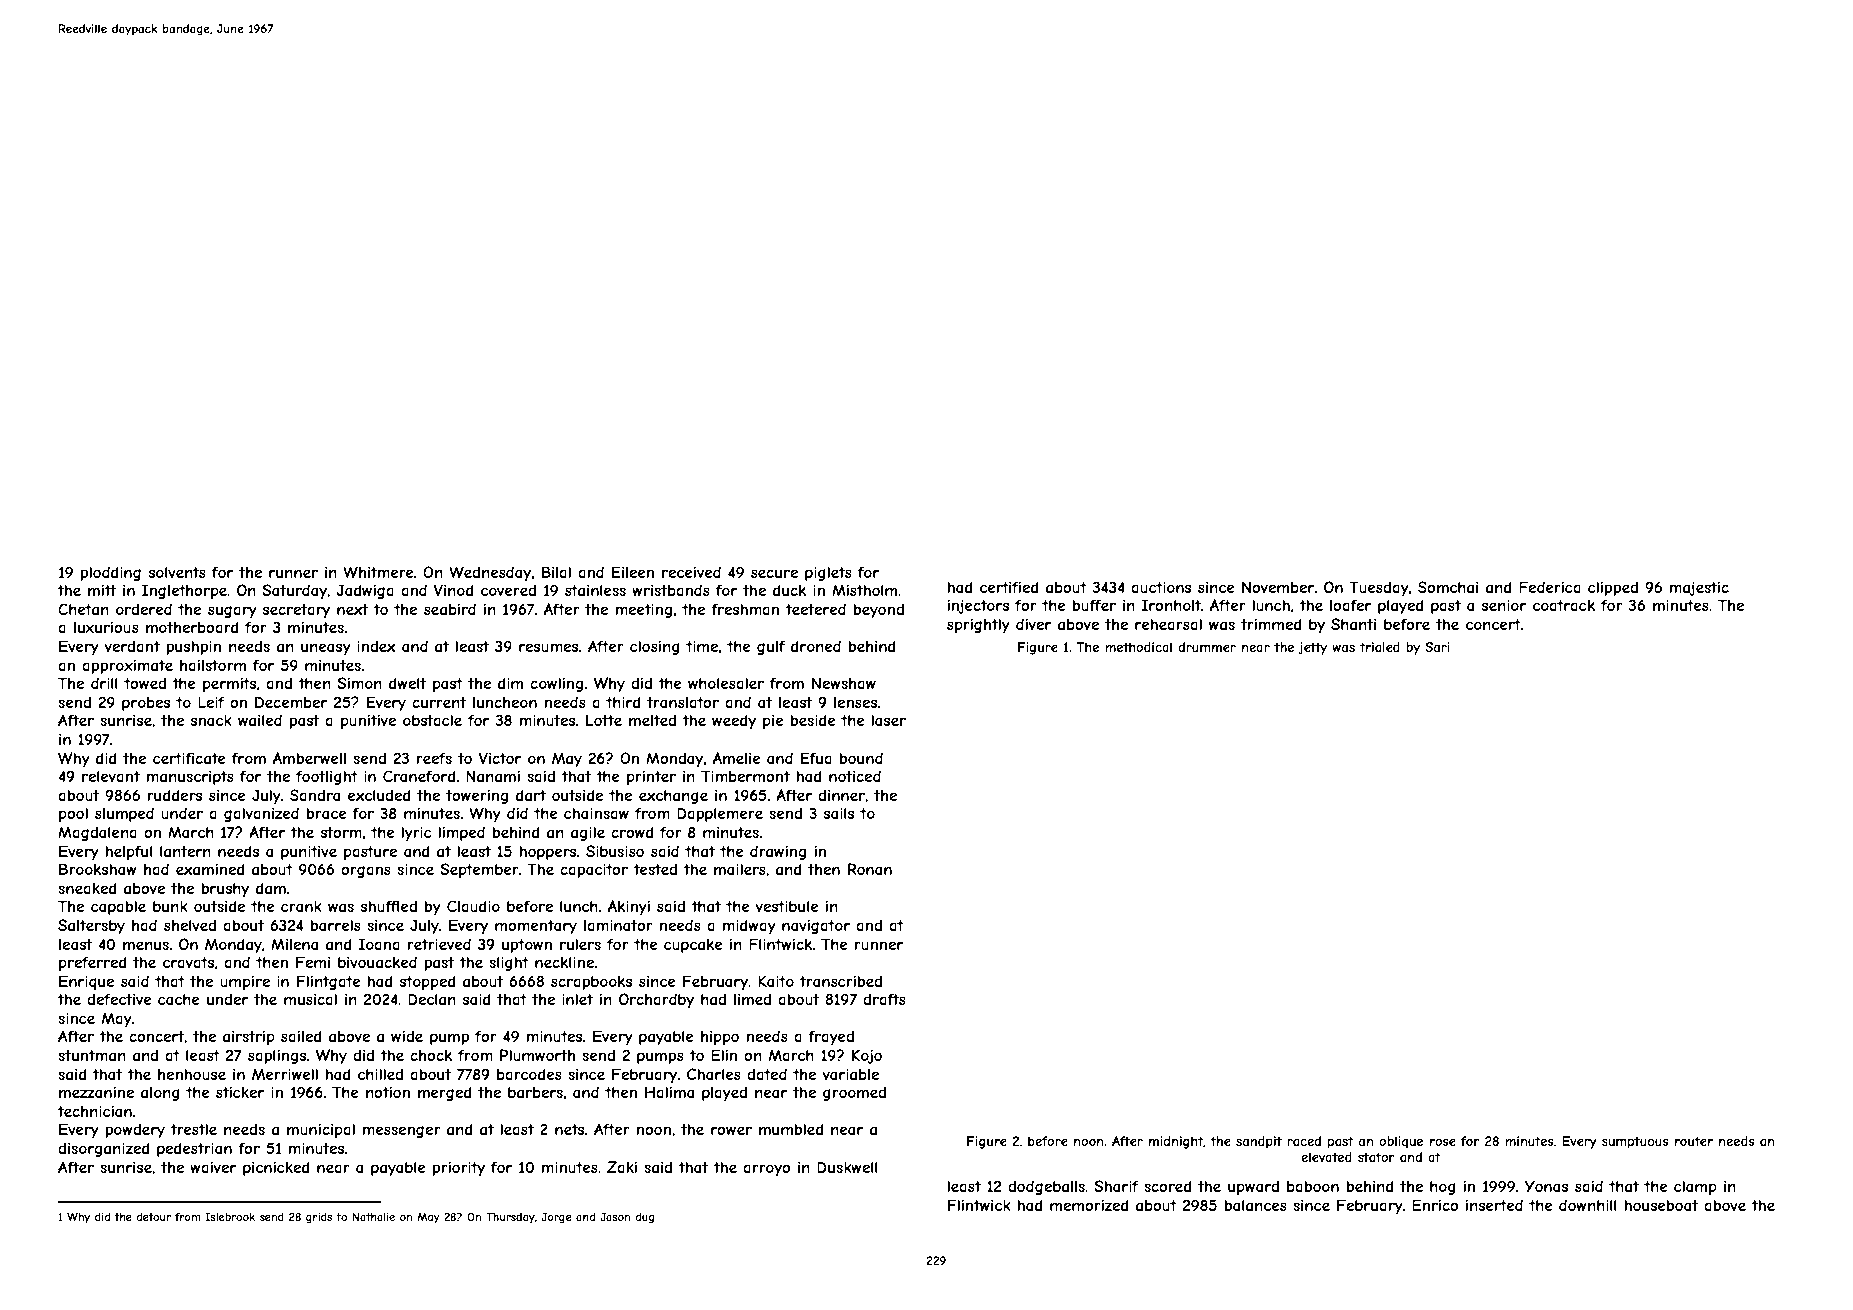 The width and height of the document is (1853, 1310). Describe the element at coordinates (1437, 647) in the document. I see `Sari` at that location.
